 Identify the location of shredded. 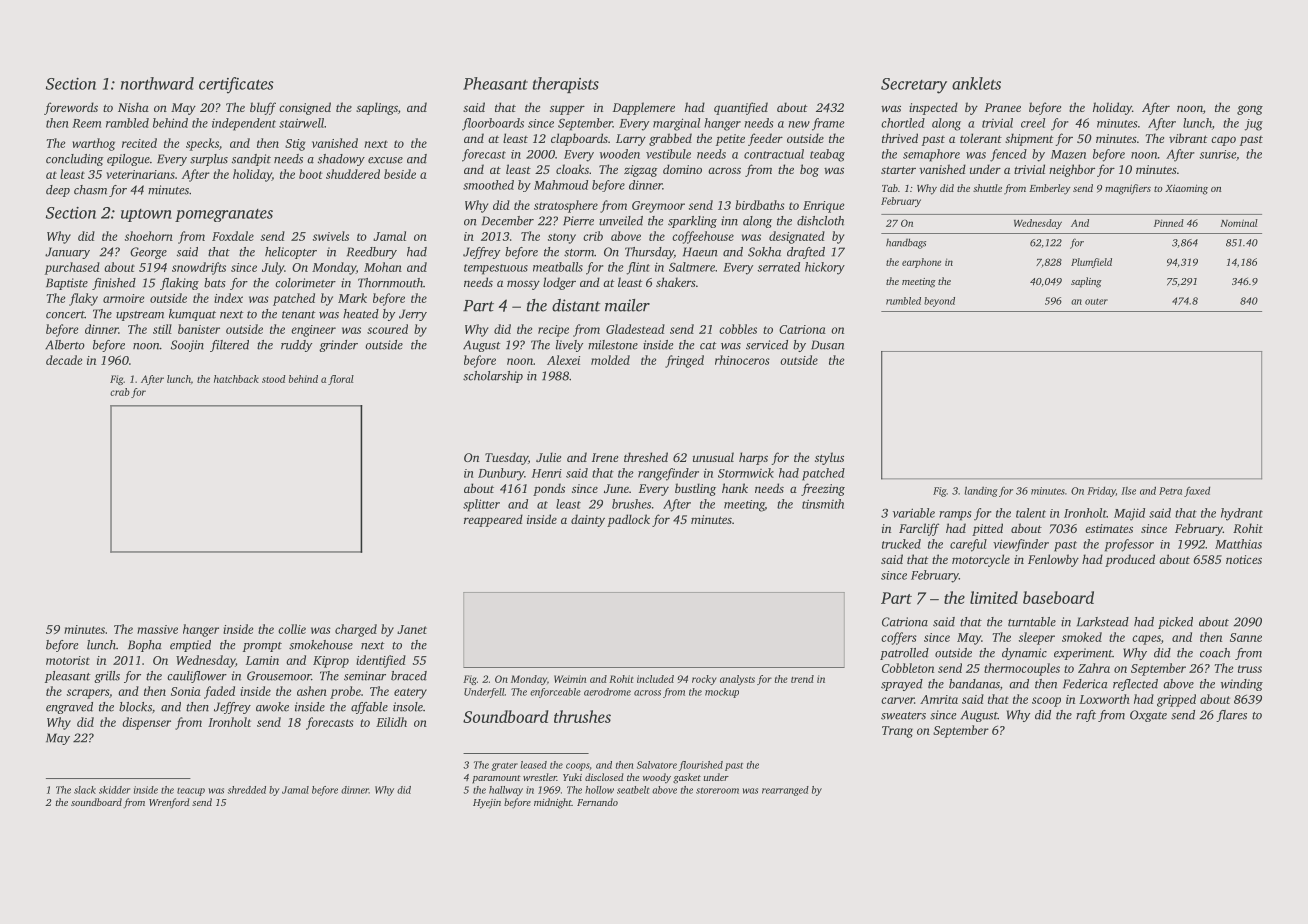
(247, 790).
